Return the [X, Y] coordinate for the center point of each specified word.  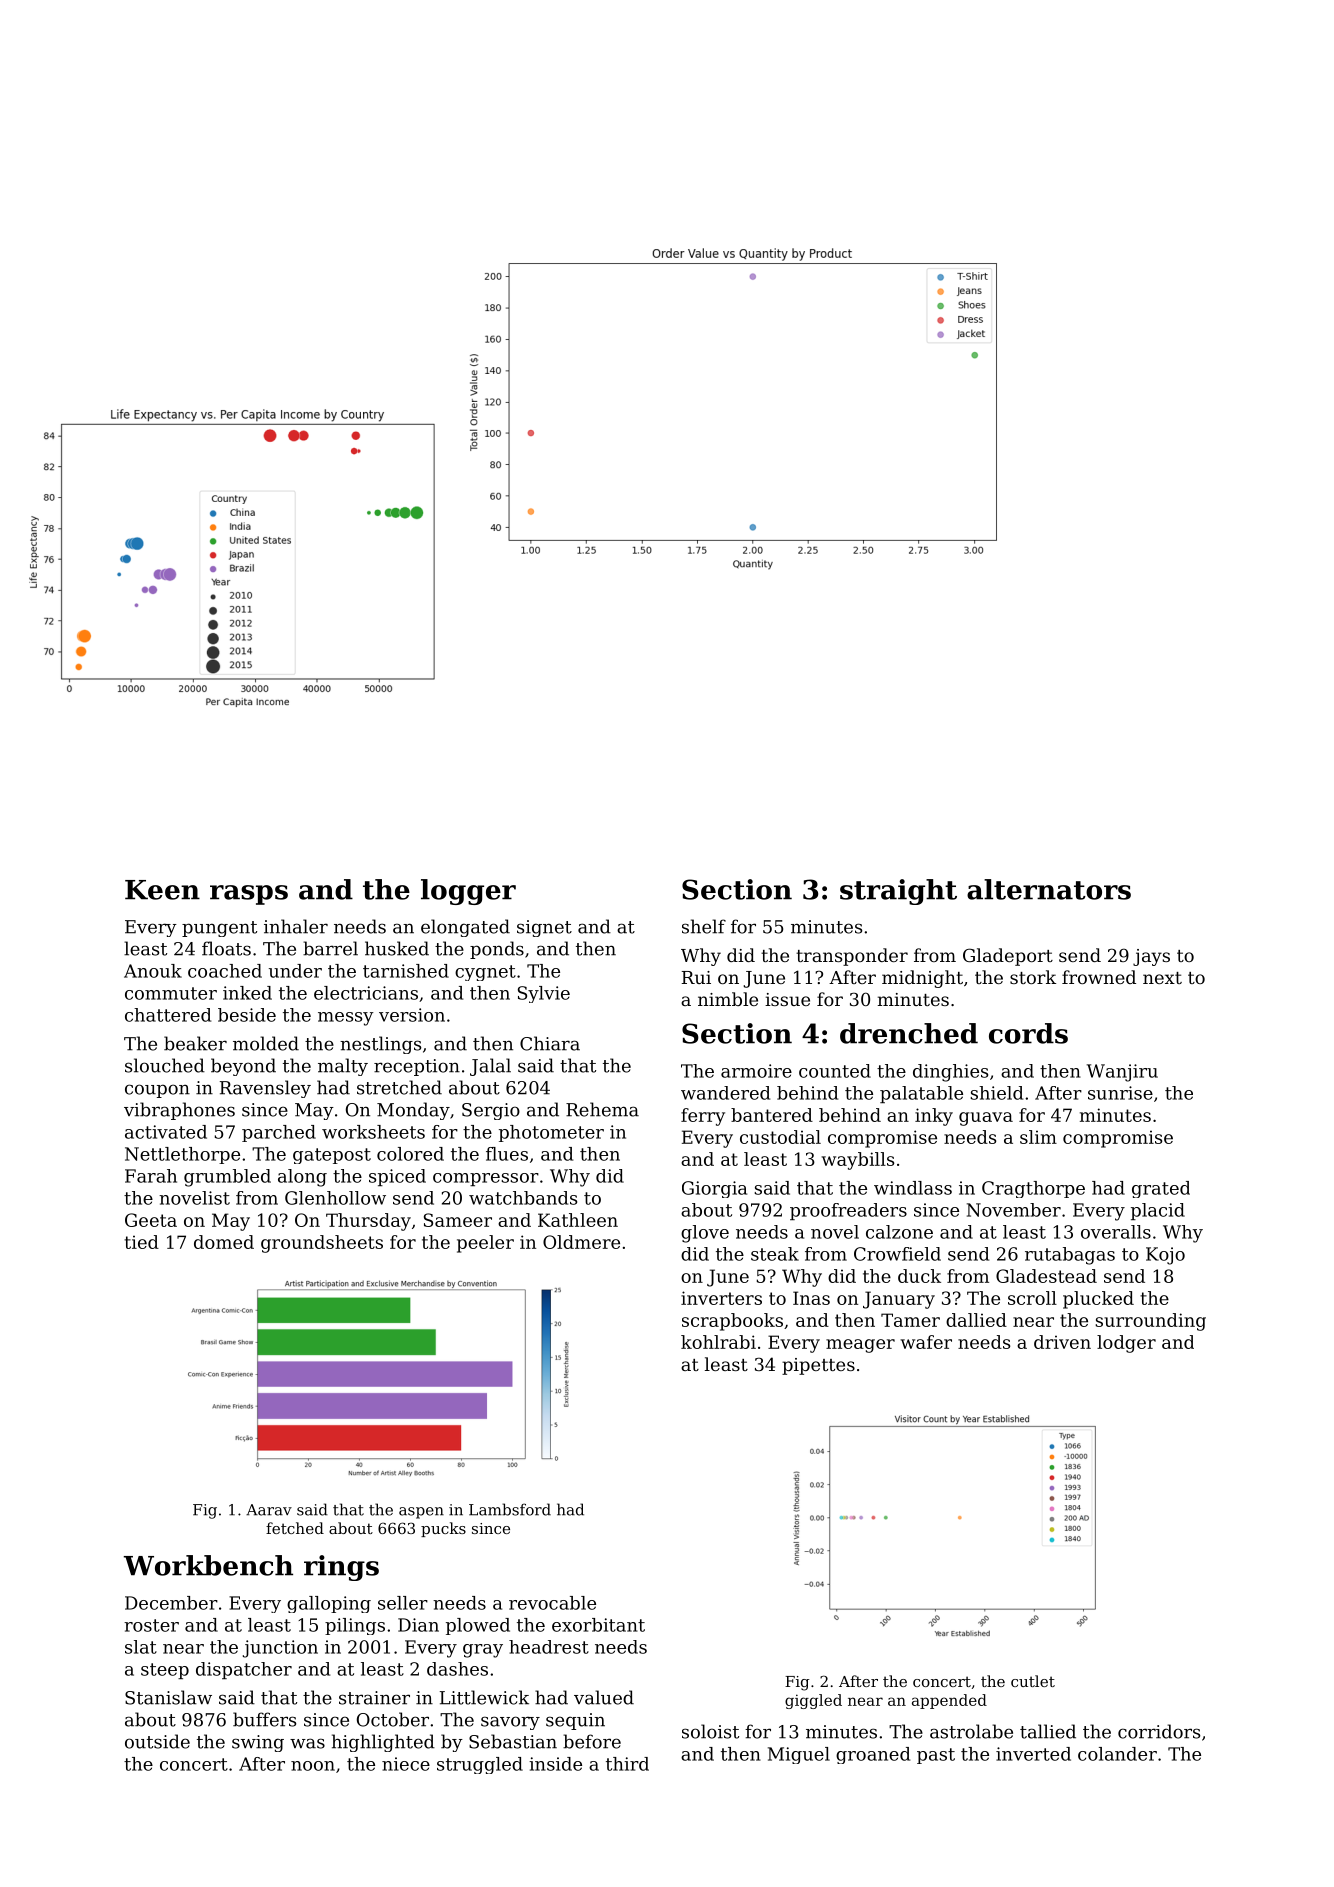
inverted [1033, 1754]
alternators [1049, 889]
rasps [249, 895]
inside [555, 1764]
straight [898, 892]
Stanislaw [168, 1697]
